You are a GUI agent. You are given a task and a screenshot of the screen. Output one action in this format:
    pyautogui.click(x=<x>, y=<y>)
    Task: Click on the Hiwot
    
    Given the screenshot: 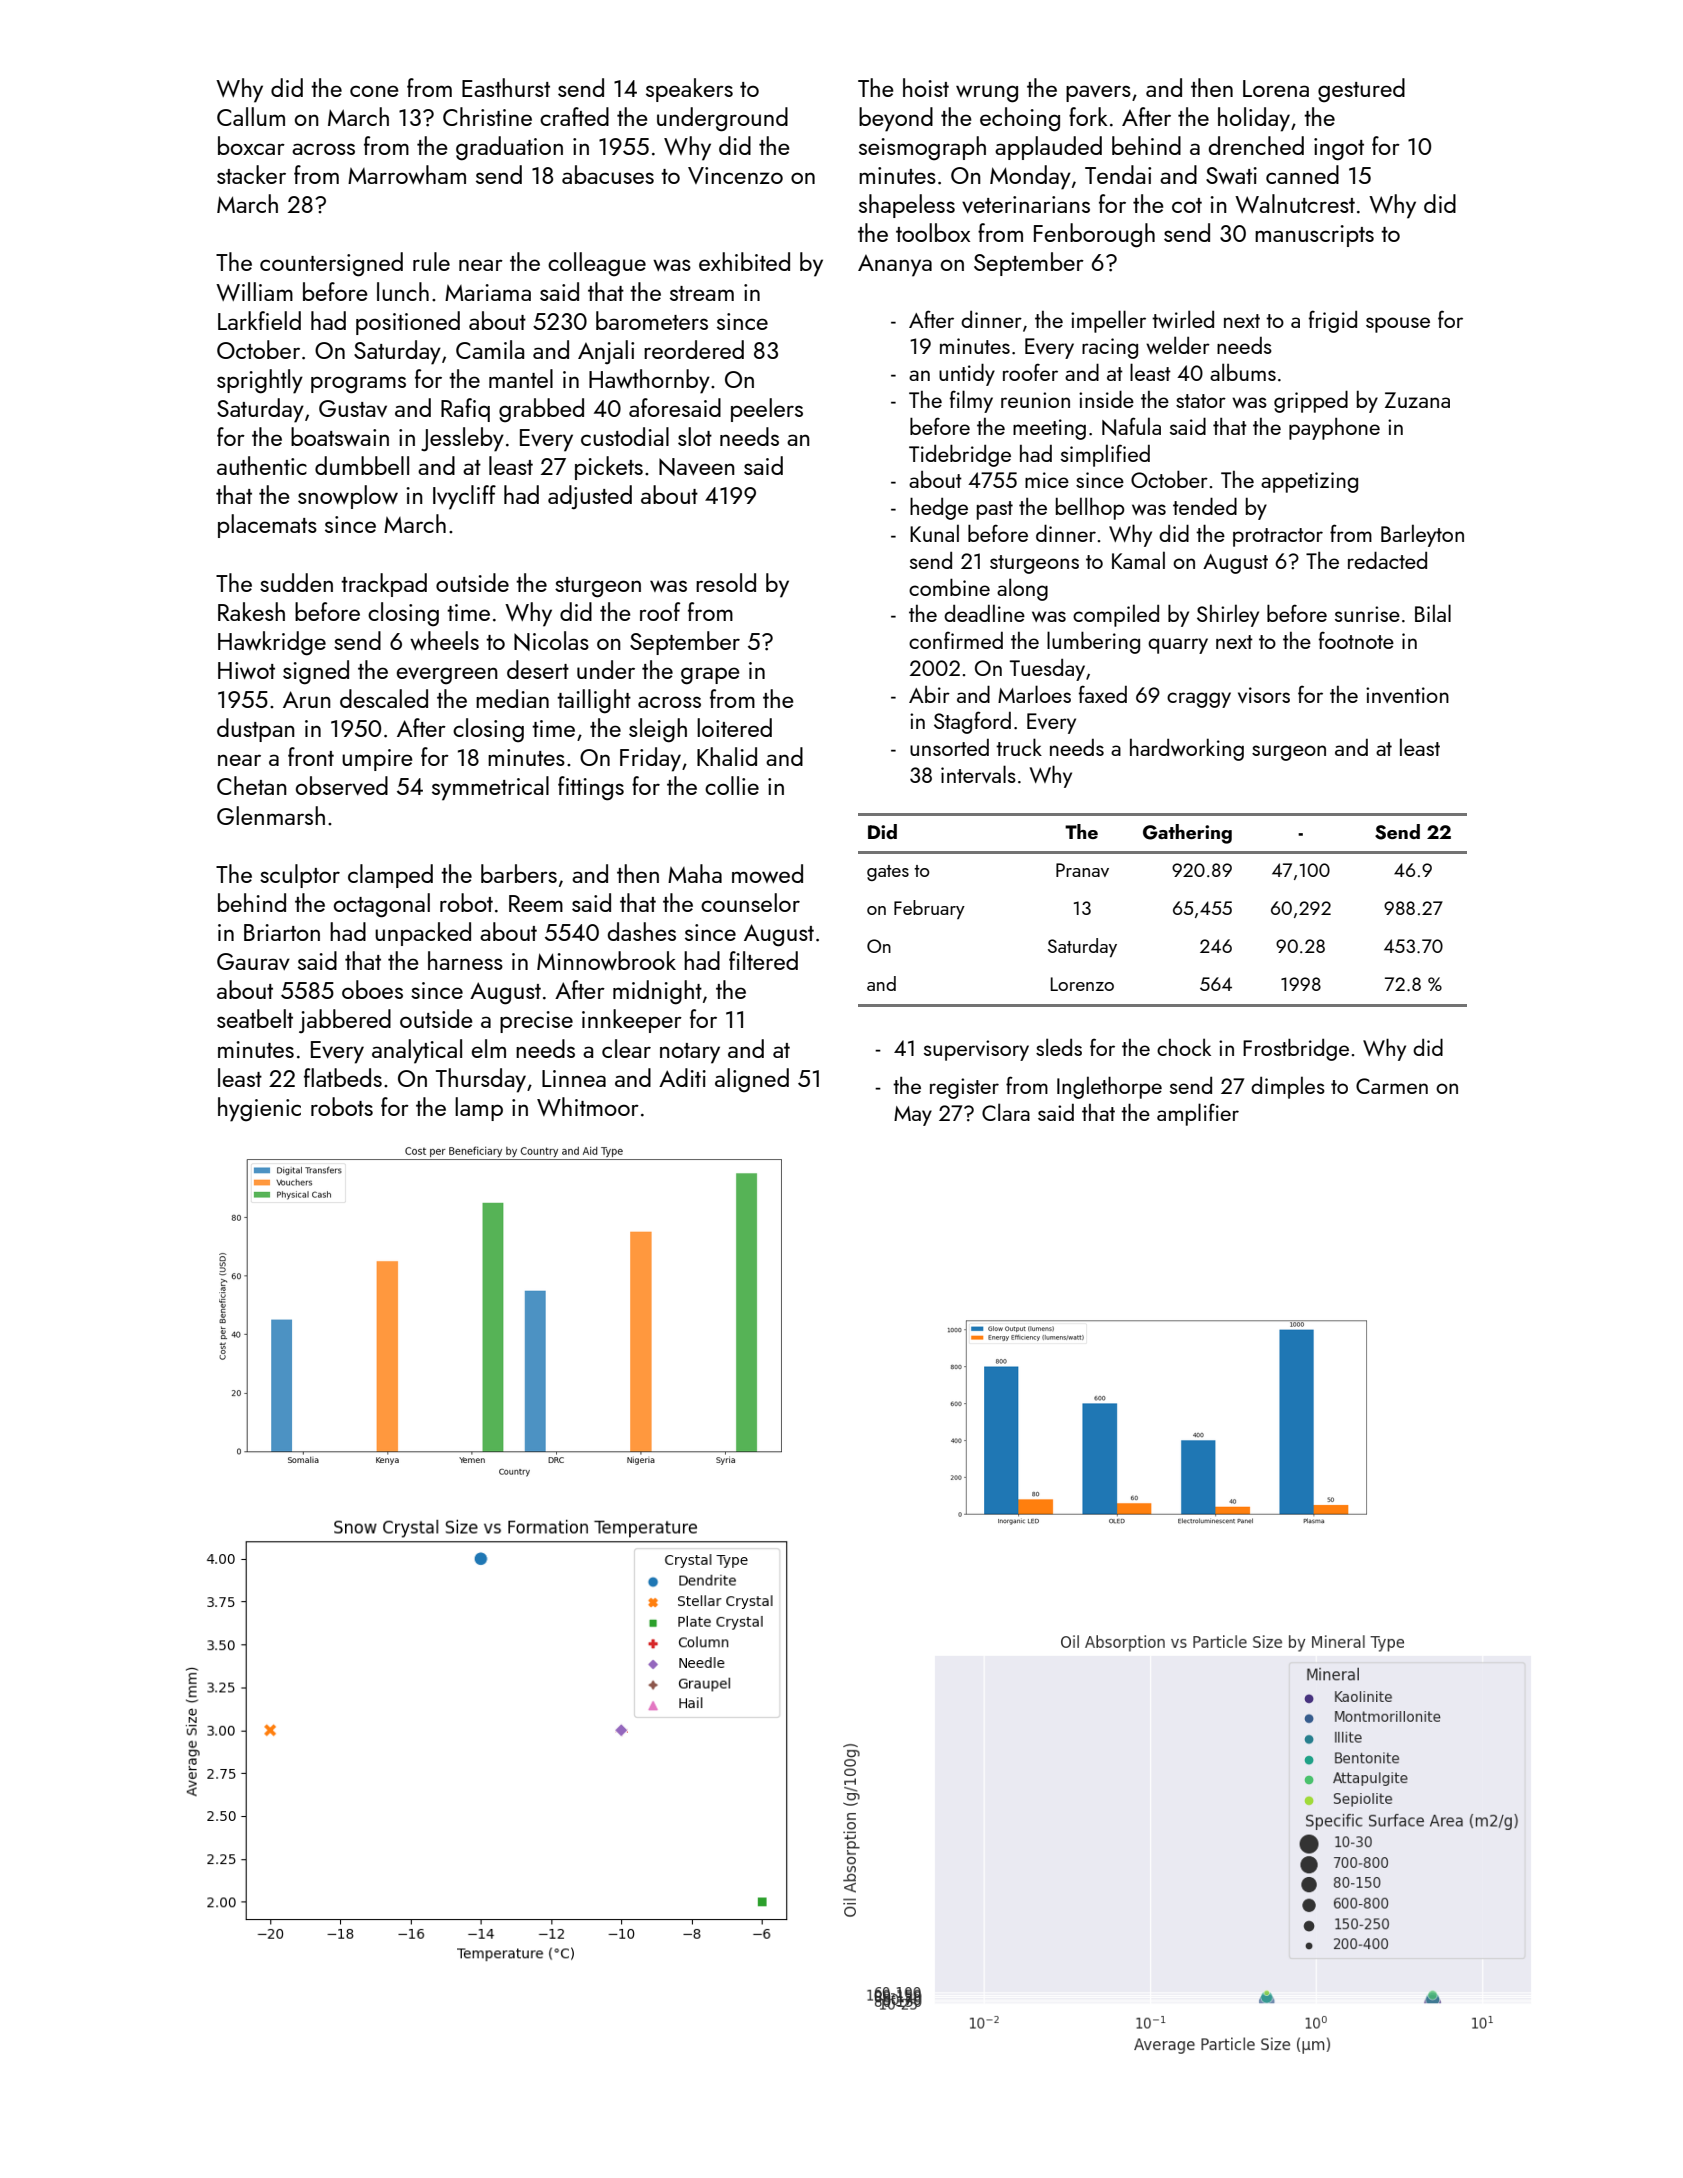 What is the action you would take?
    pyautogui.click(x=246, y=670)
